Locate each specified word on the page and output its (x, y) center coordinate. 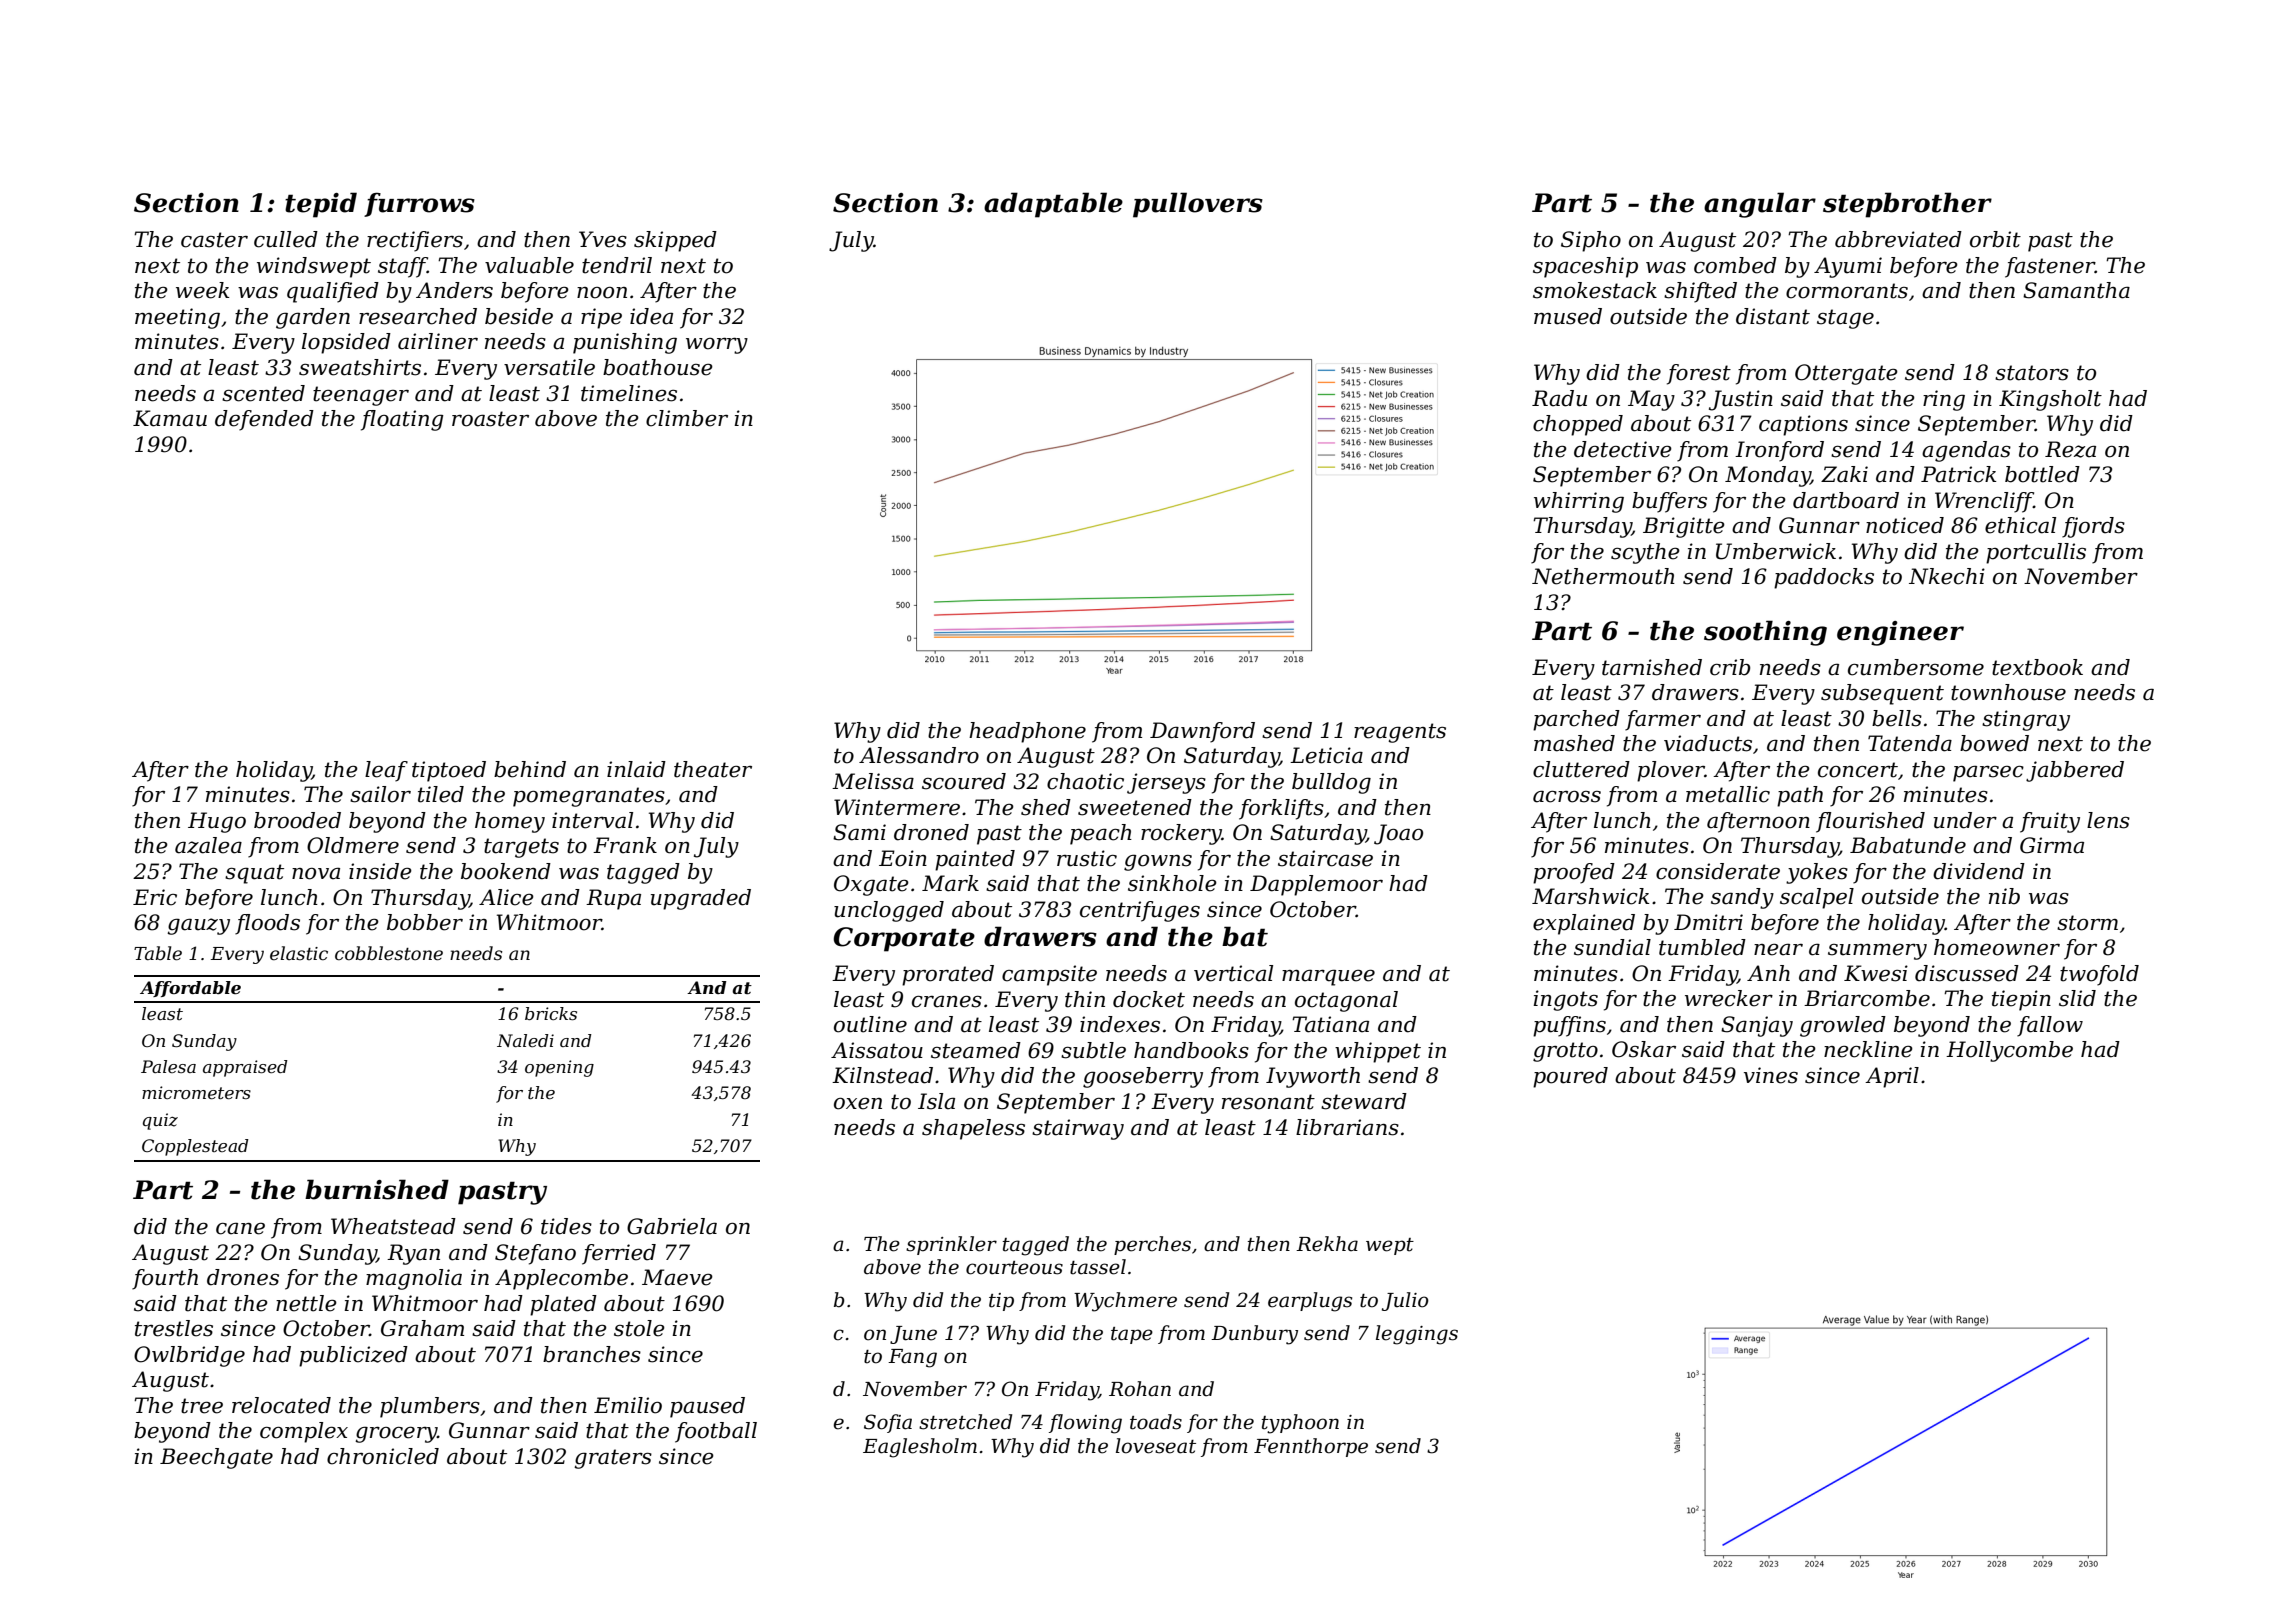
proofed (1574, 873)
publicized (353, 1356)
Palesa (168, 1066)
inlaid (636, 769)
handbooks (1191, 1050)
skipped (675, 241)
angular (1760, 205)
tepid (321, 205)
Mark (950, 883)
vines (1771, 1075)
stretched (965, 1422)
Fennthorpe (1311, 1447)
